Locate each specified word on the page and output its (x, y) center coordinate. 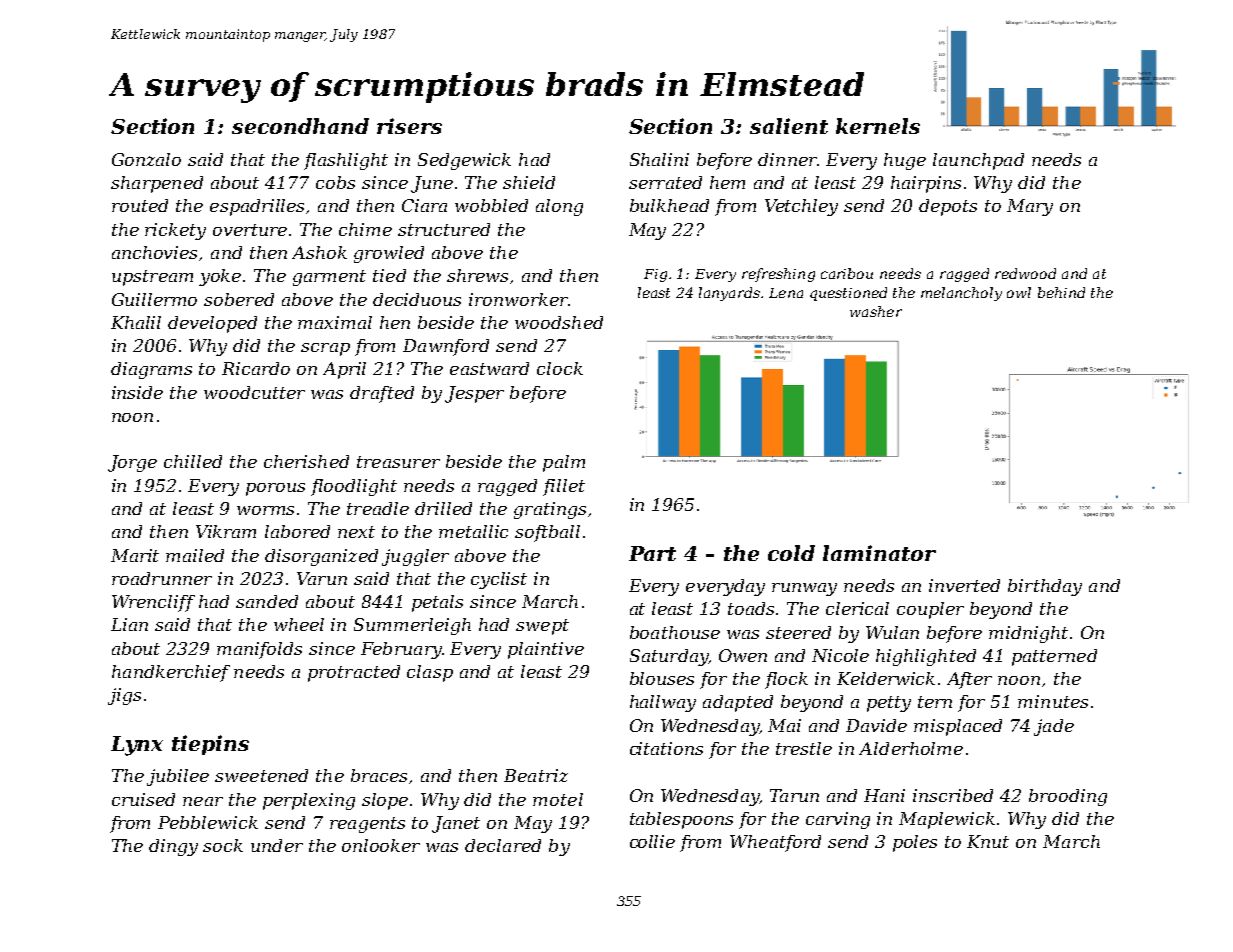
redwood (1025, 273)
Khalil (136, 322)
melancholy (961, 294)
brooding (1068, 797)
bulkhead (669, 205)
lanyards (729, 294)
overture (250, 230)
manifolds (259, 650)
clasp (430, 673)
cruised (143, 799)
